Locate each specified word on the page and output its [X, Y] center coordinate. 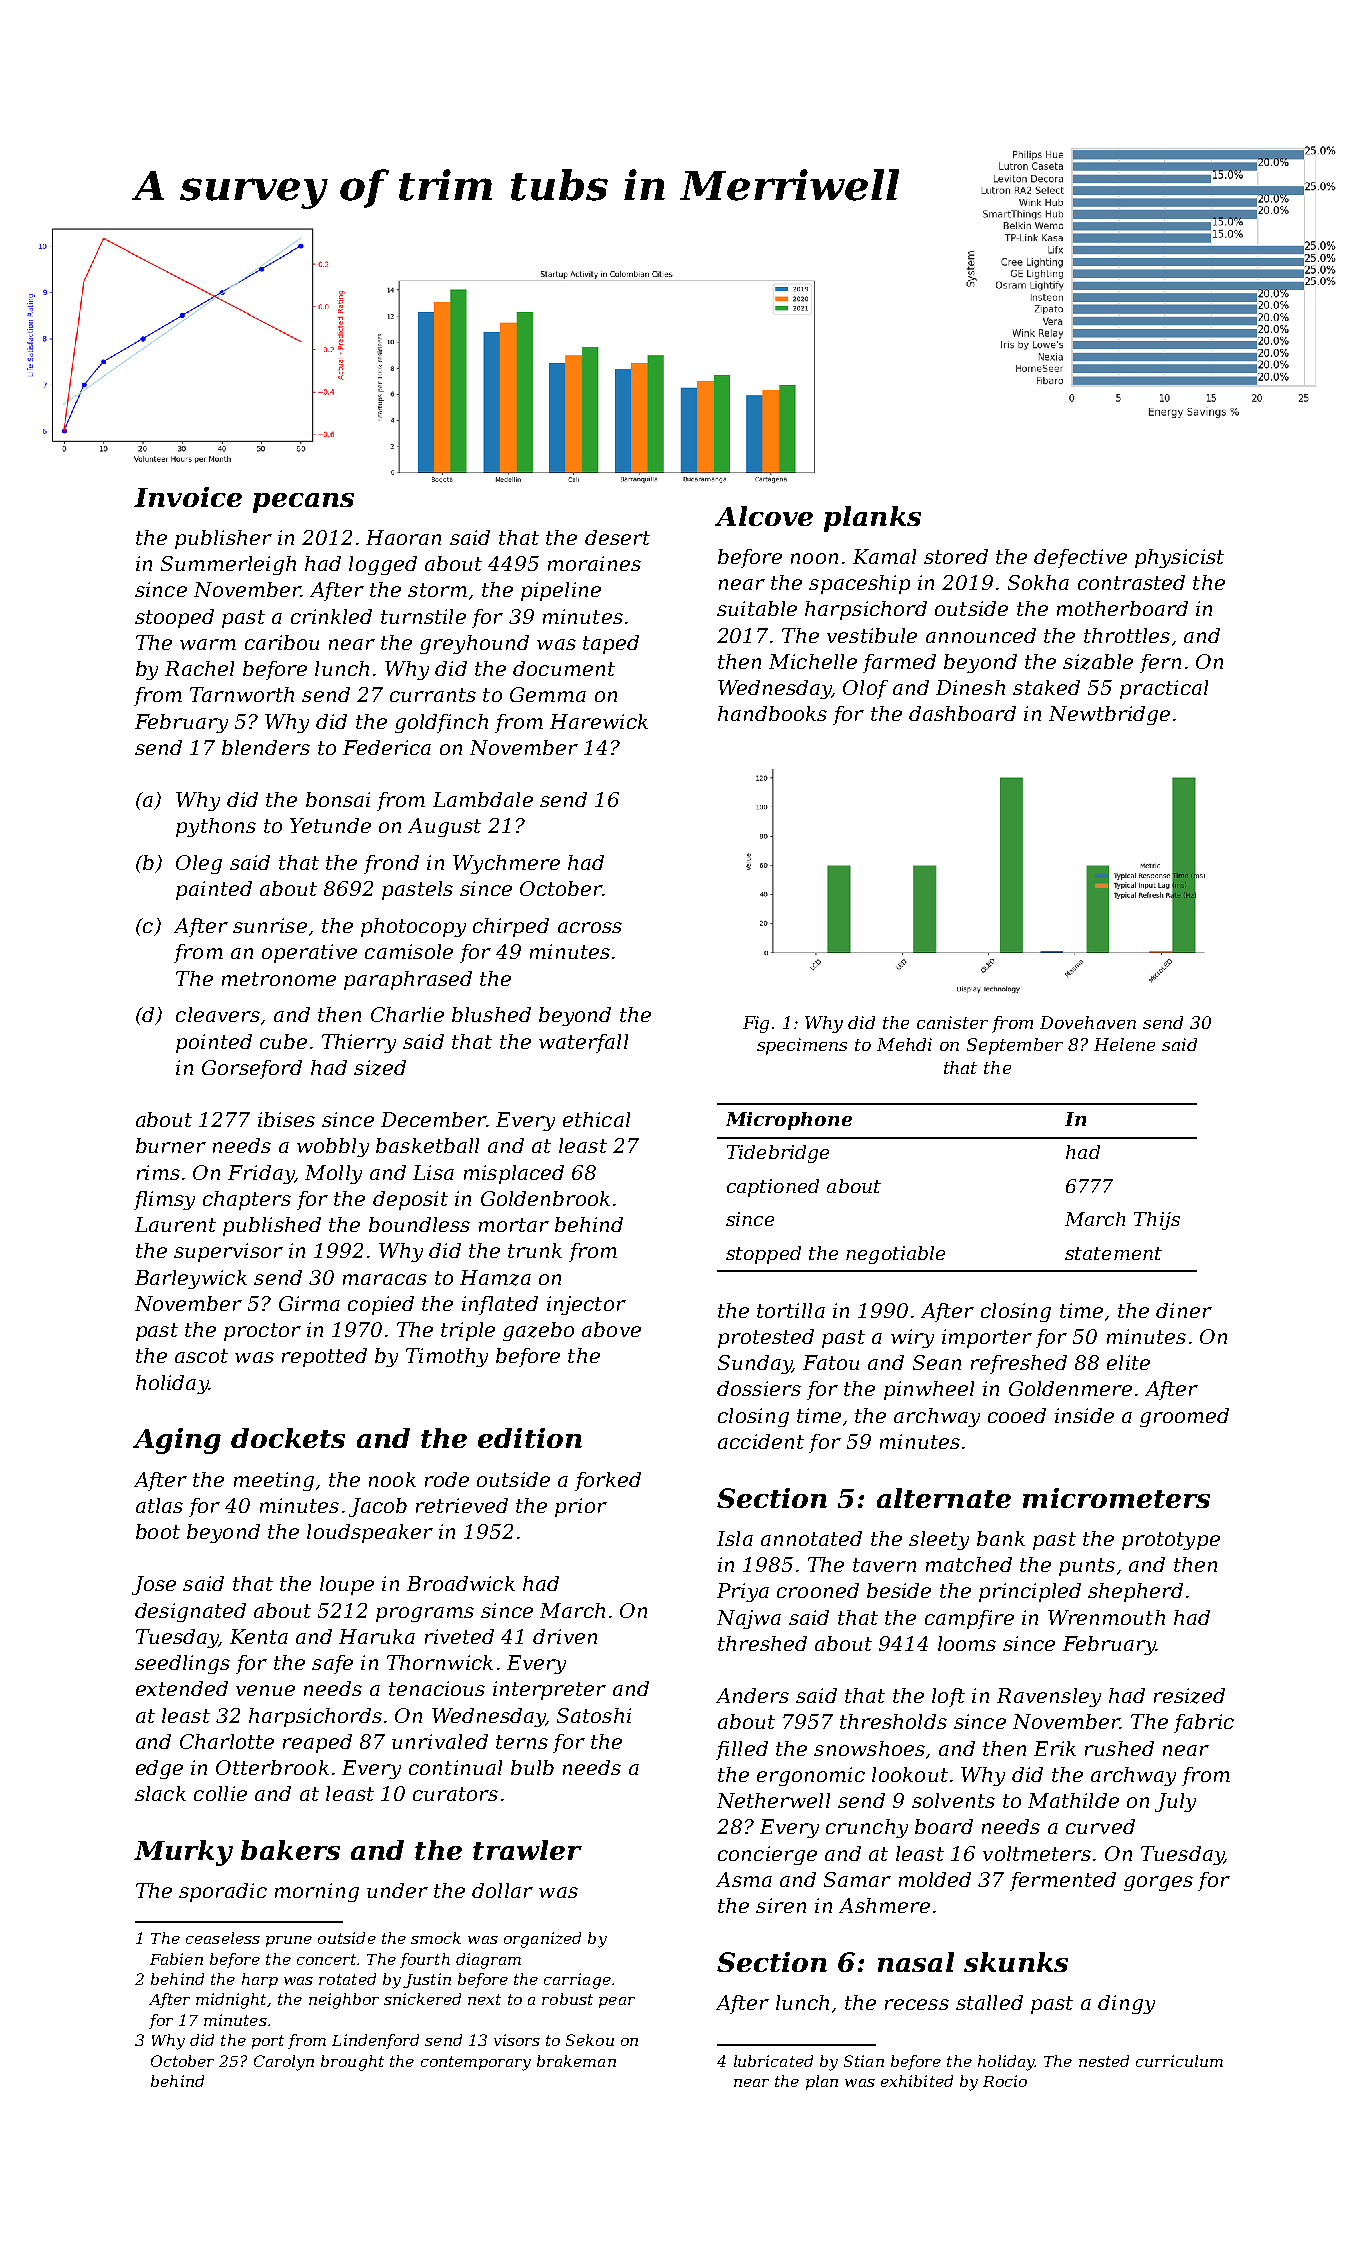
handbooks [772, 713]
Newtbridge [1109, 715]
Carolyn [284, 2063]
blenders [266, 747]
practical [1164, 689]
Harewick [599, 721]
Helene [1124, 1044]
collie [220, 1793]
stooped [174, 618]
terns [522, 1742]
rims [158, 1172]
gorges [1158, 1883]
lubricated [773, 2061]
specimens [802, 1046]
